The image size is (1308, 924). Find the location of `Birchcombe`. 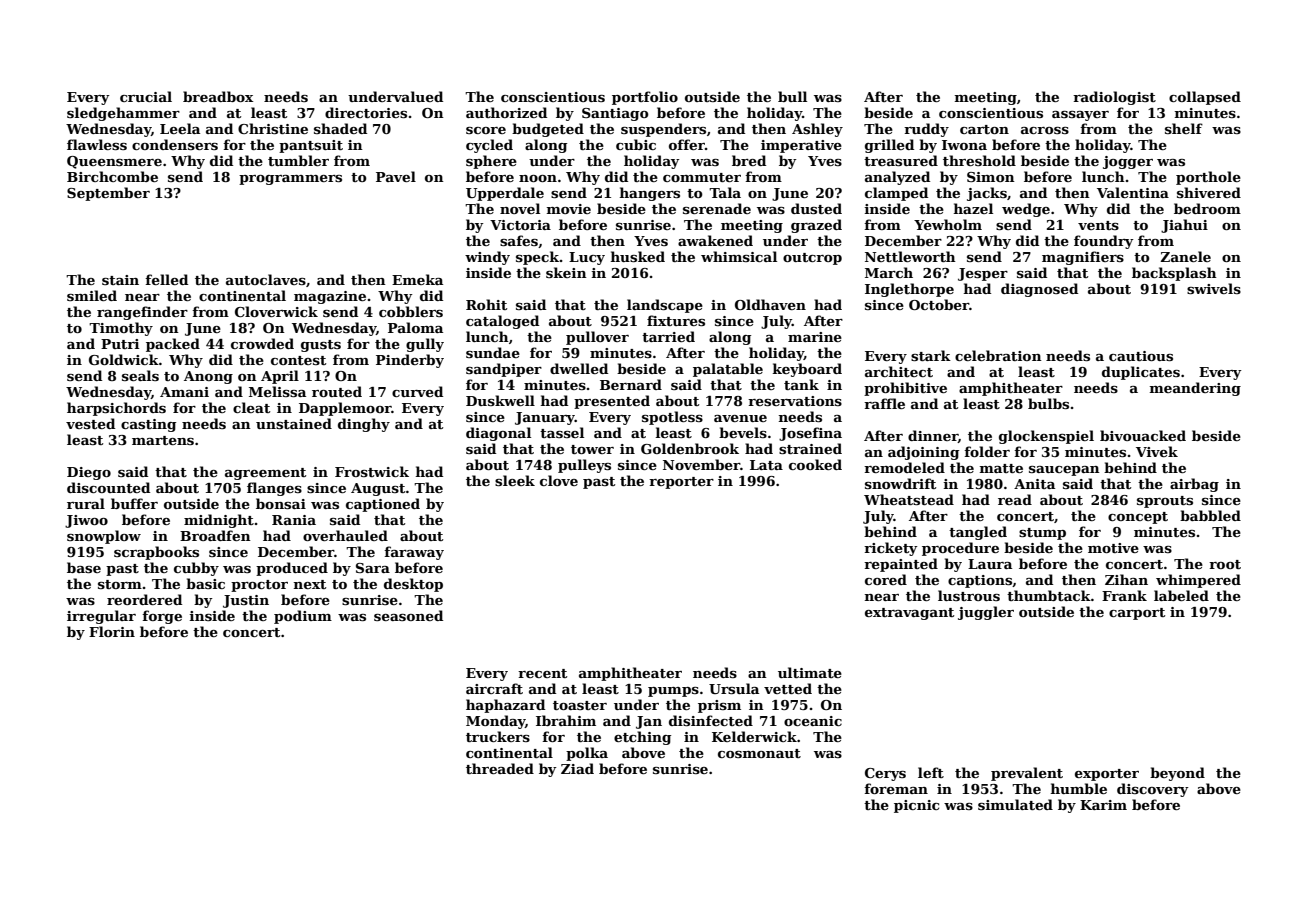

Birchcombe is located at coordinates (112, 176).
